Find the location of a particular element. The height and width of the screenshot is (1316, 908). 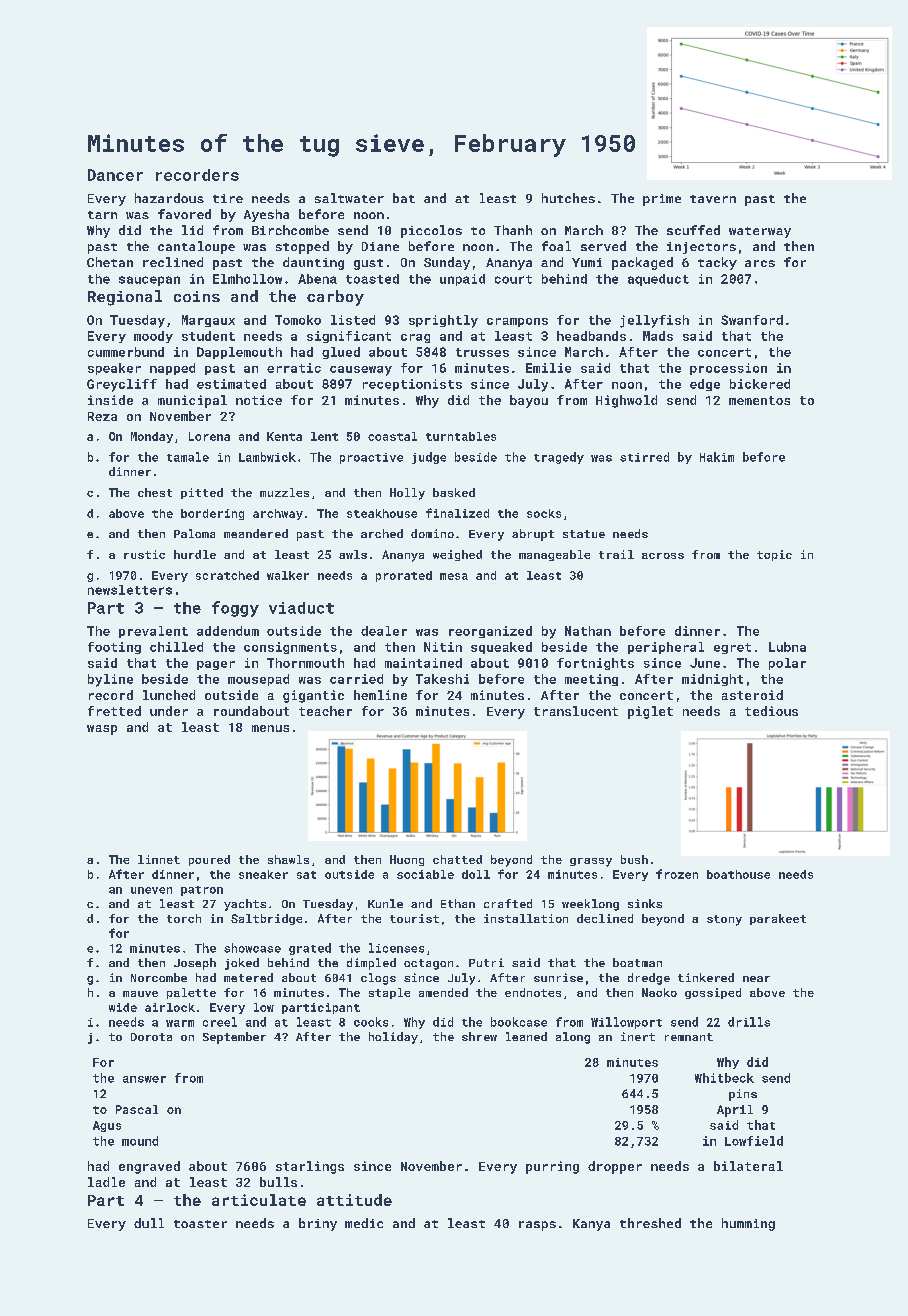

hutches is located at coordinates (568, 198).
